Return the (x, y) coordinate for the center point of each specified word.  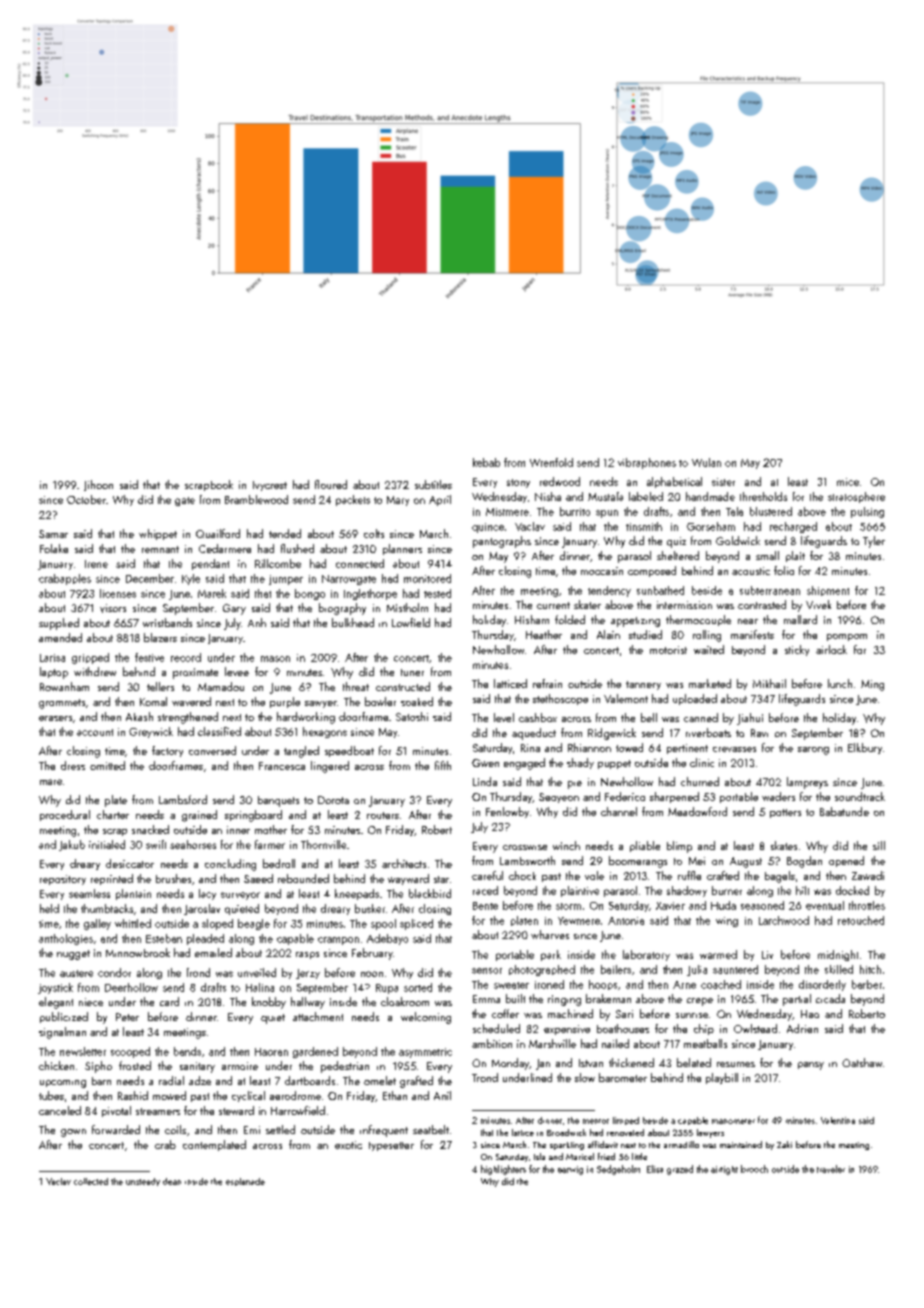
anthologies (66, 939)
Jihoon (98, 485)
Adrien (802, 1028)
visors (113, 608)
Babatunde (844, 811)
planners (402, 549)
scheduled (496, 1028)
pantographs (502, 542)
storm (568, 906)
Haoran (271, 1052)
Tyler (874, 542)
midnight (838, 955)
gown (73, 1133)
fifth (443, 765)
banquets (278, 801)
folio (784, 570)
